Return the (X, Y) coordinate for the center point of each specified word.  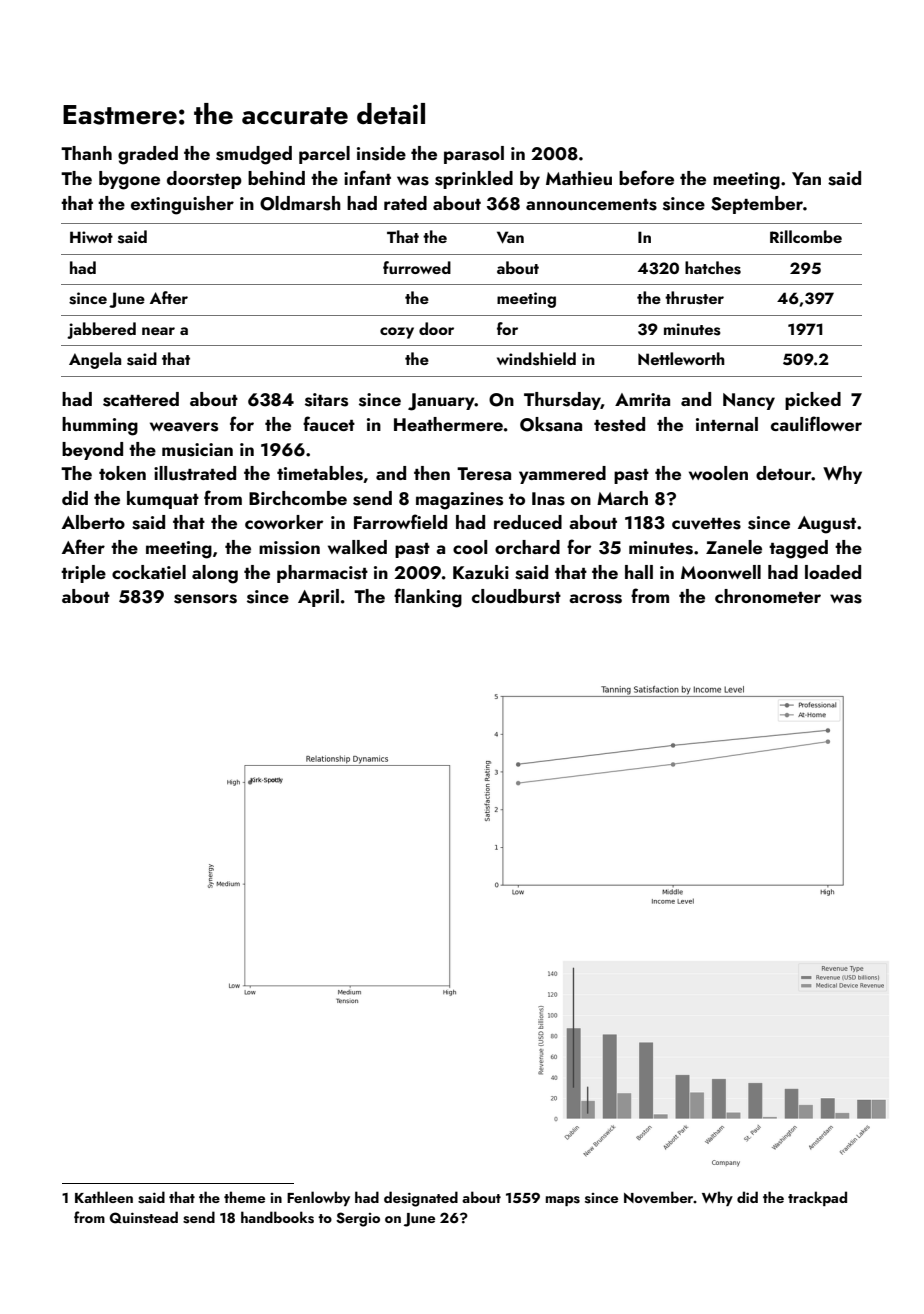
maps (563, 1201)
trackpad (817, 1198)
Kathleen (104, 1197)
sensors (205, 599)
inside (381, 153)
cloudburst (516, 596)
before (646, 177)
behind (276, 178)
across (595, 599)
